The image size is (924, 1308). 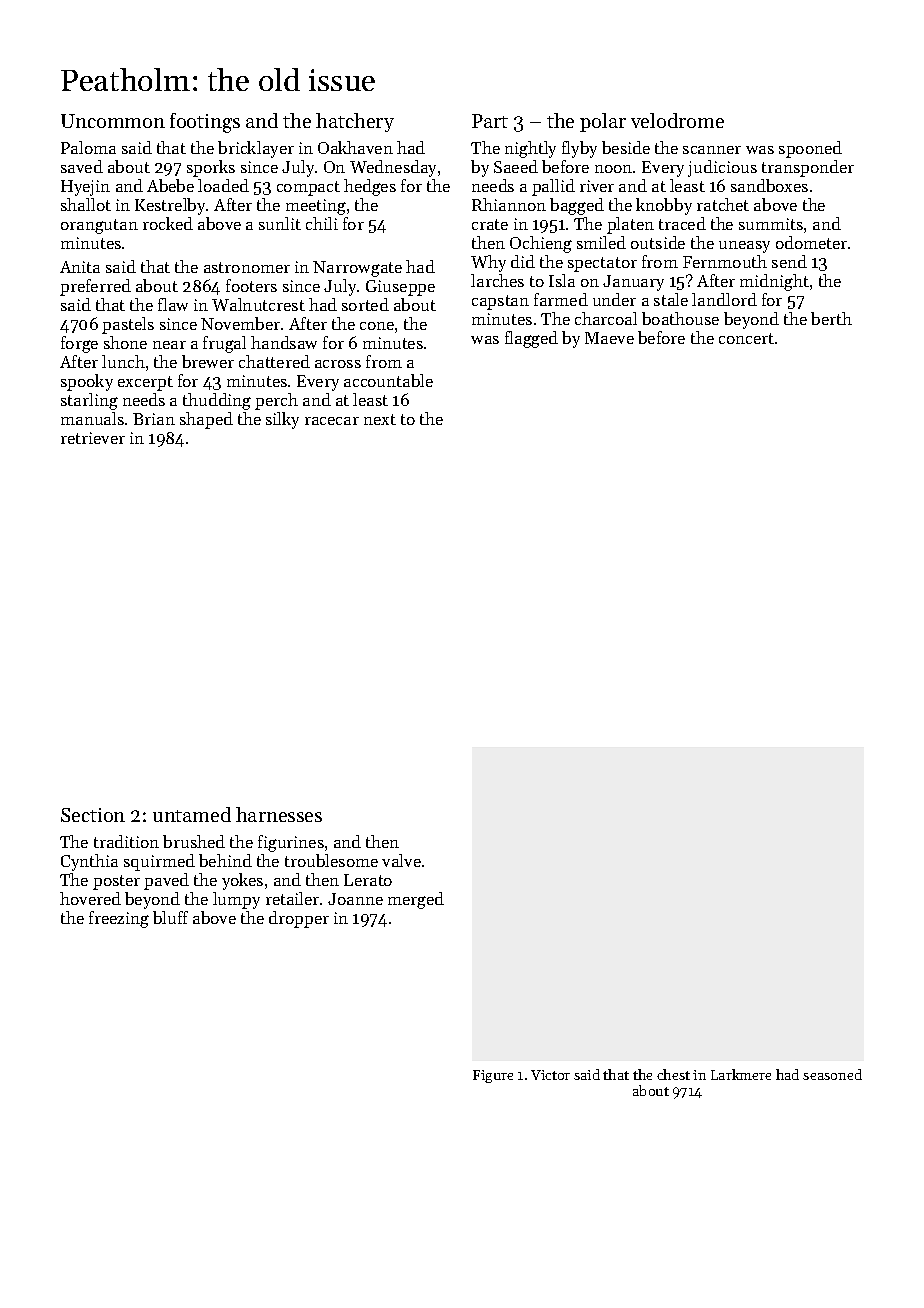 I want to click on freezing, so click(x=119, y=919).
